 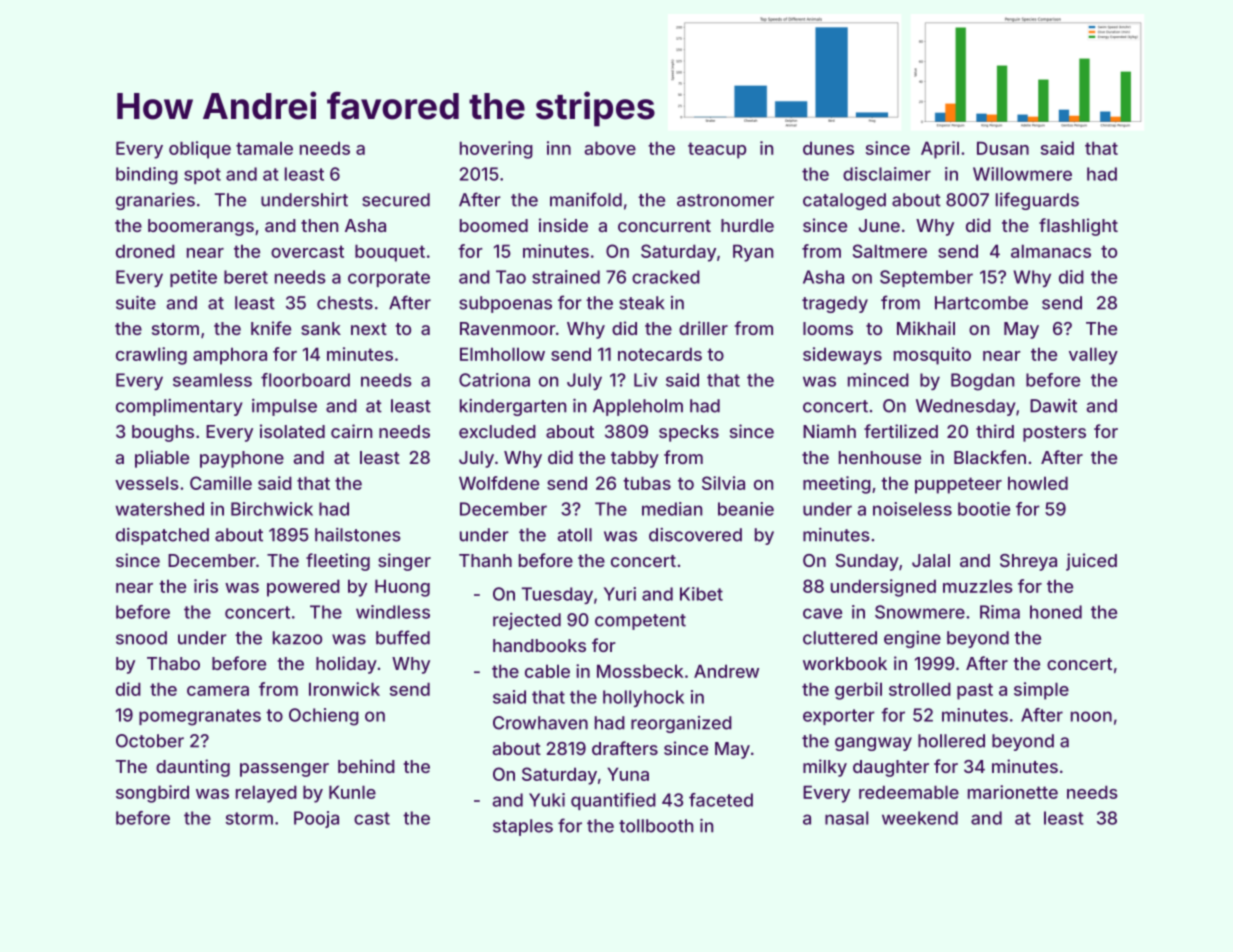 What do you see at coordinates (305, 380) in the page?
I see `floorboard` at bounding box center [305, 380].
